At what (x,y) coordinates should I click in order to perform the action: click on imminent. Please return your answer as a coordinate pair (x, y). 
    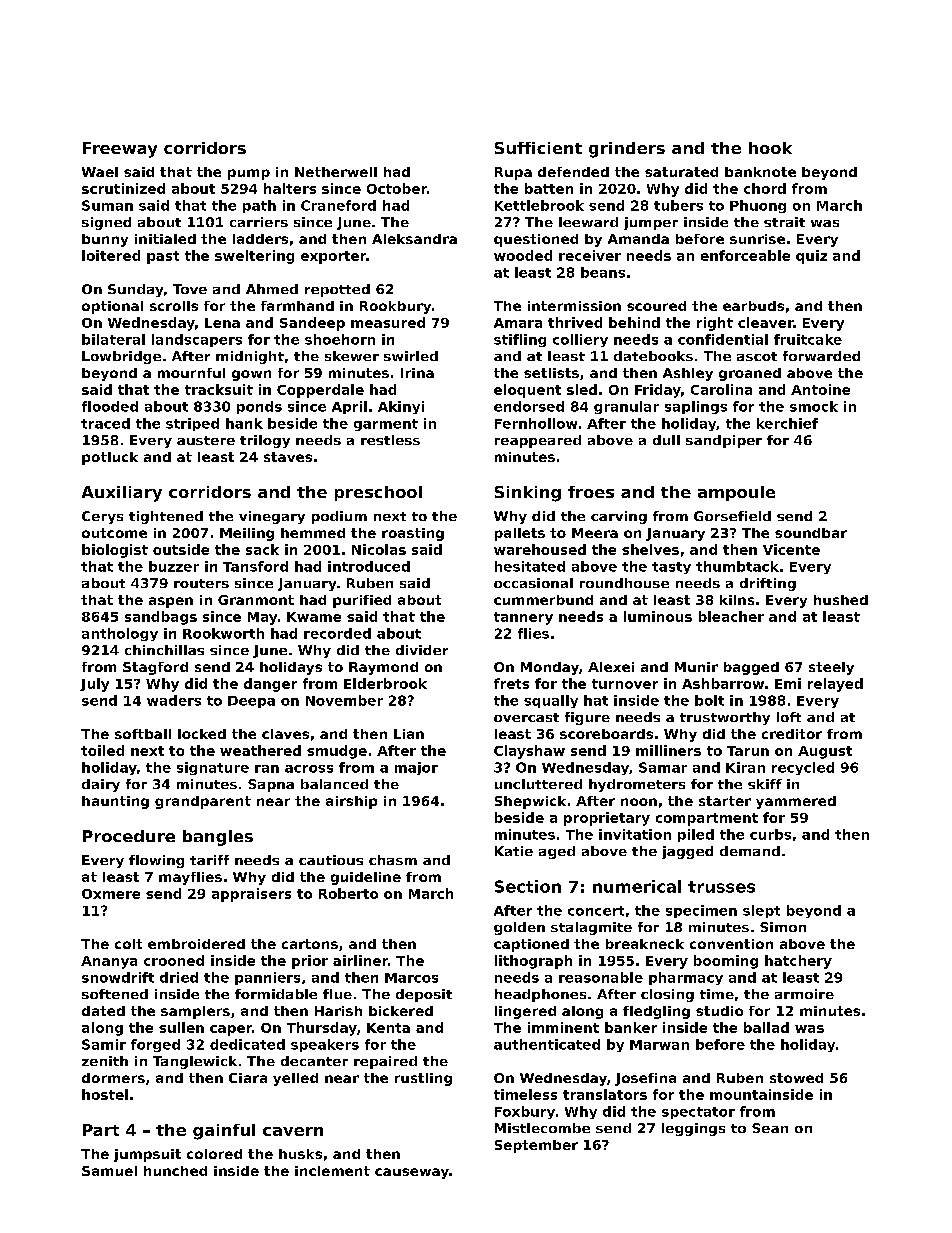
    Looking at the image, I should click on (563, 1027).
